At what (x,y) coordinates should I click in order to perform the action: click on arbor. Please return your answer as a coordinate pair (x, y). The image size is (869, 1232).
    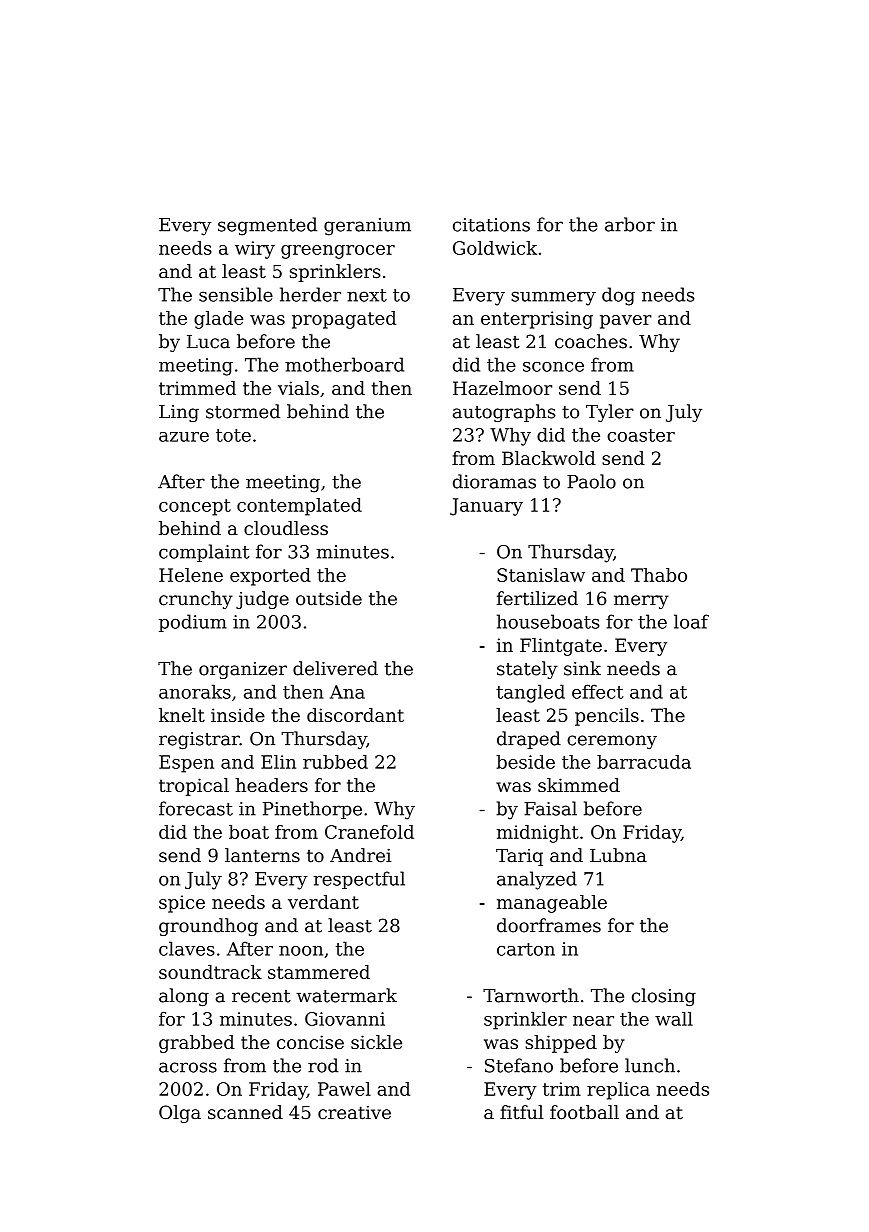
    Looking at the image, I should click on (630, 224).
